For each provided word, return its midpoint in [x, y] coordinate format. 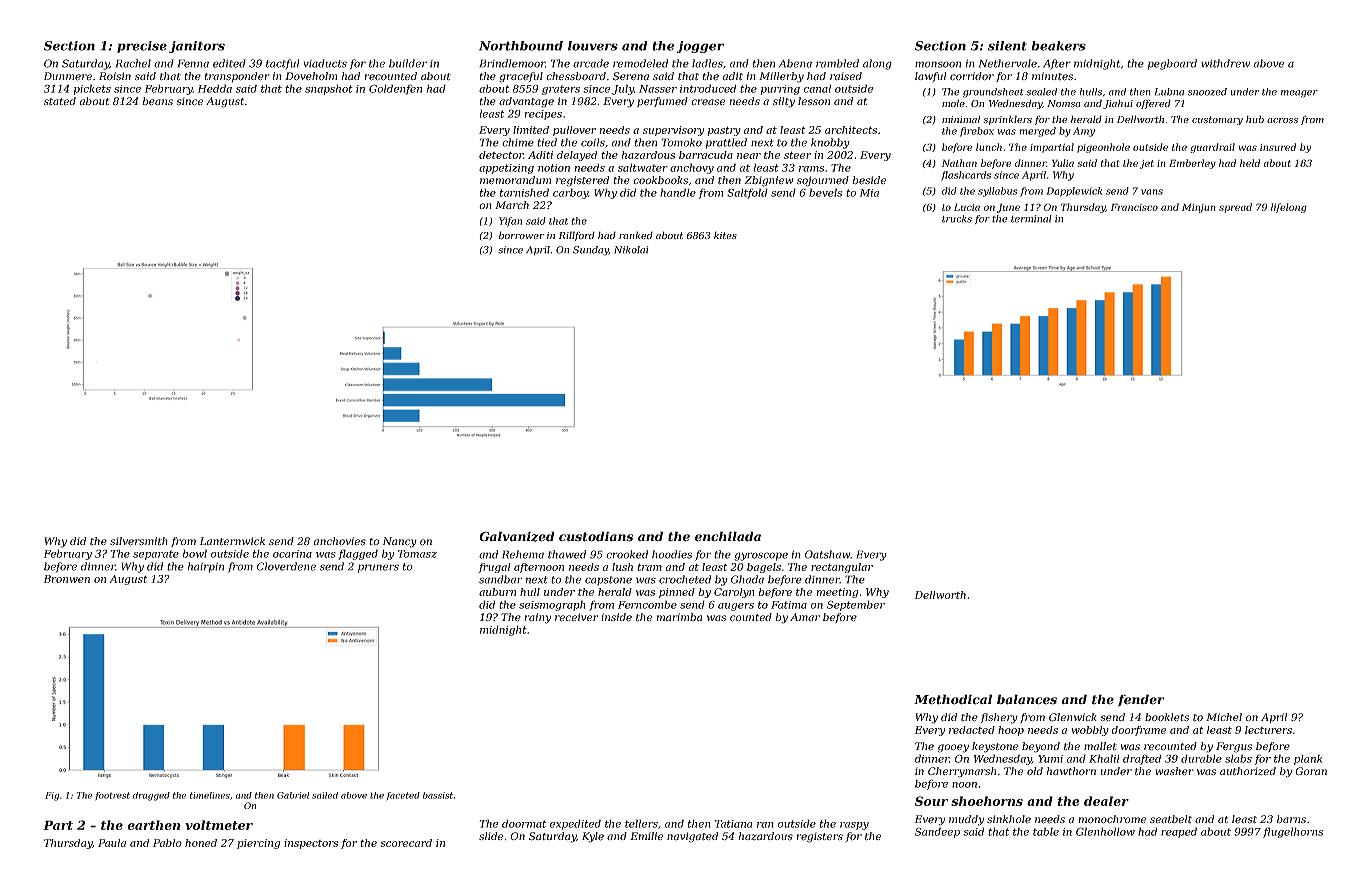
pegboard [1172, 64]
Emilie [646, 836]
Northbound [521, 46]
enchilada [728, 536]
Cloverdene [286, 566]
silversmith [139, 541]
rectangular [842, 568]
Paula [112, 843]
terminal [1031, 219]
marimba [679, 617]
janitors [197, 47]
